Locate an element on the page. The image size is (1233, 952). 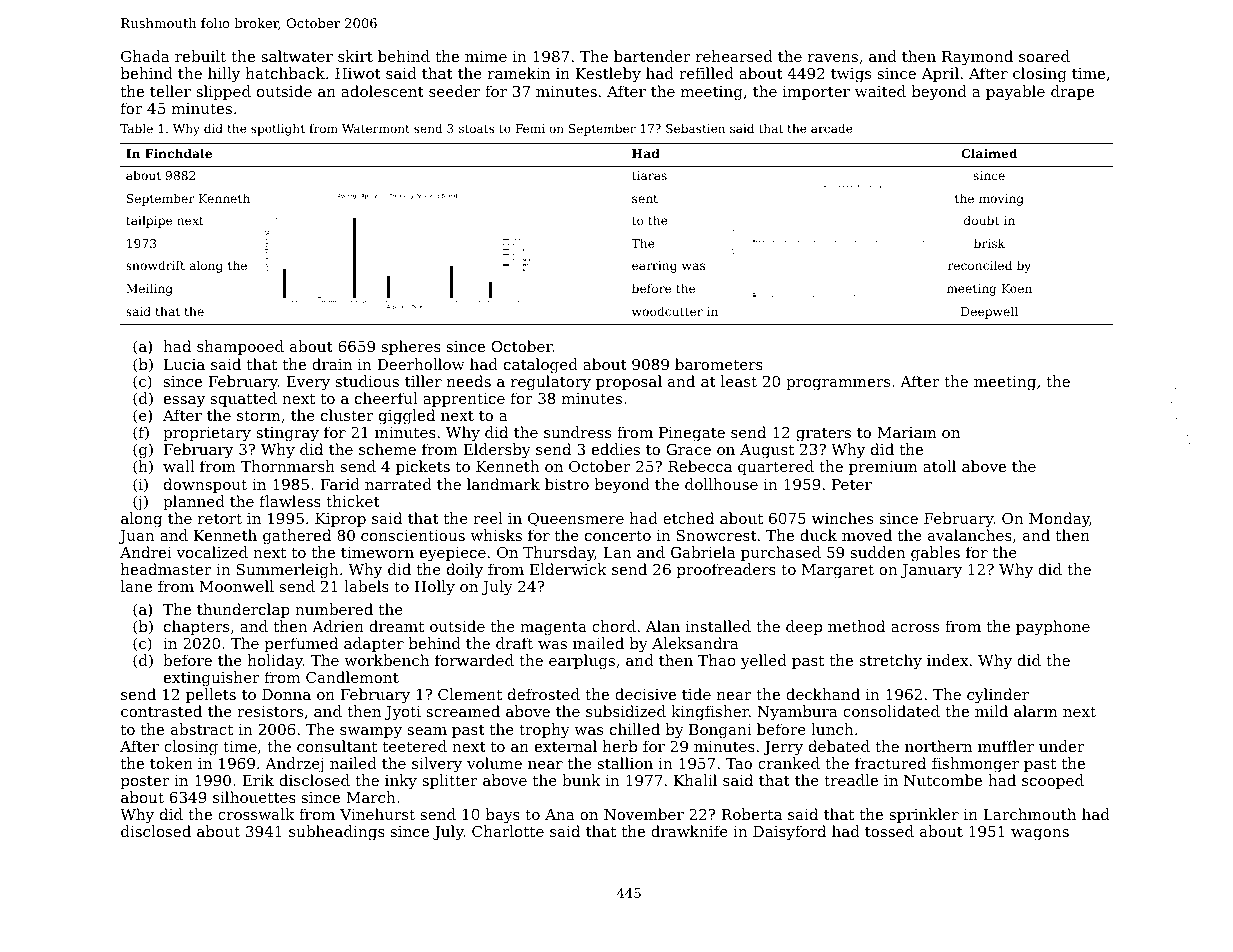
soared is located at coordinates (1044, 56).
